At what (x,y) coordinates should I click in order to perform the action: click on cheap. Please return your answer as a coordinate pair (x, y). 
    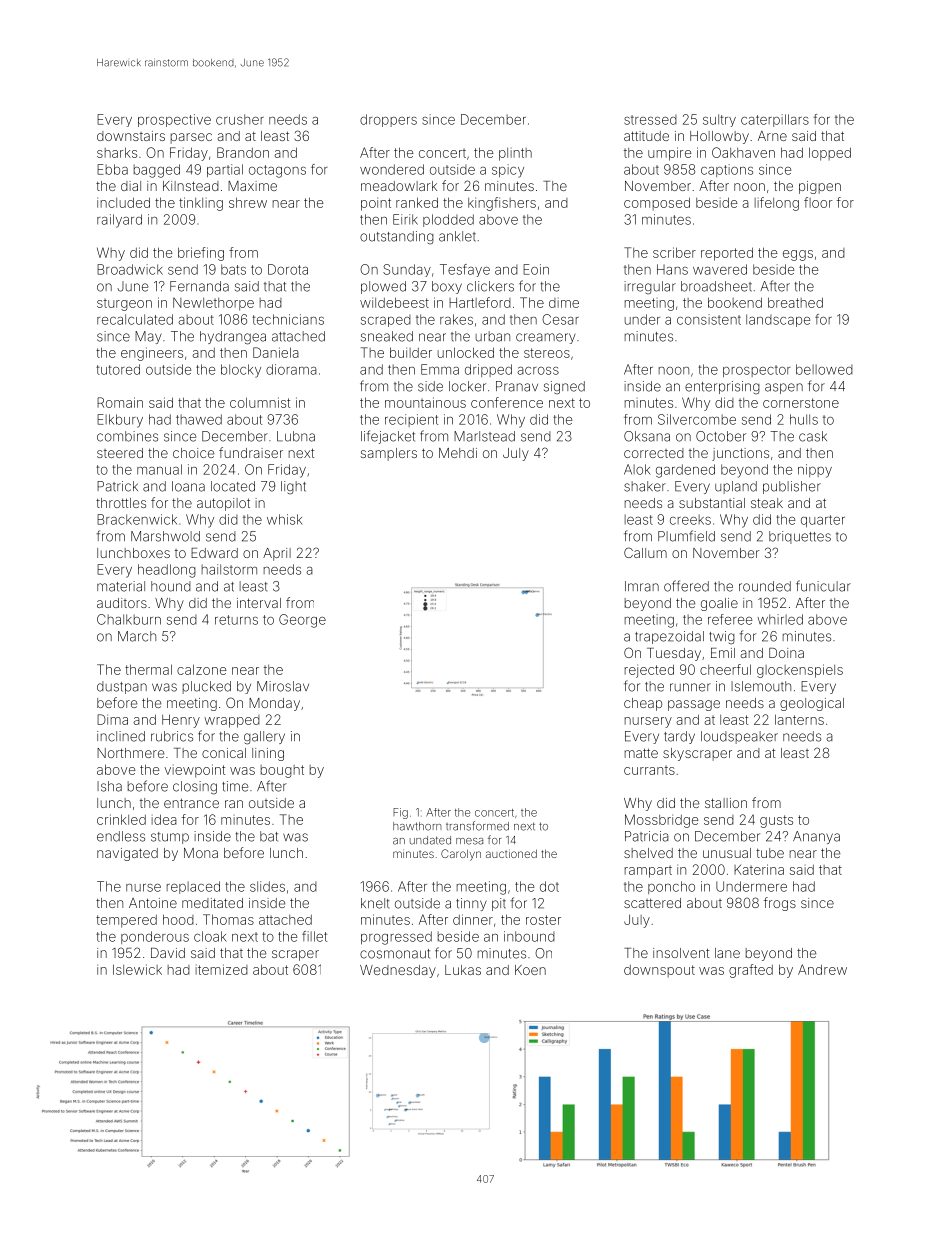
    Looking at the image, I should click on (643, 704).
